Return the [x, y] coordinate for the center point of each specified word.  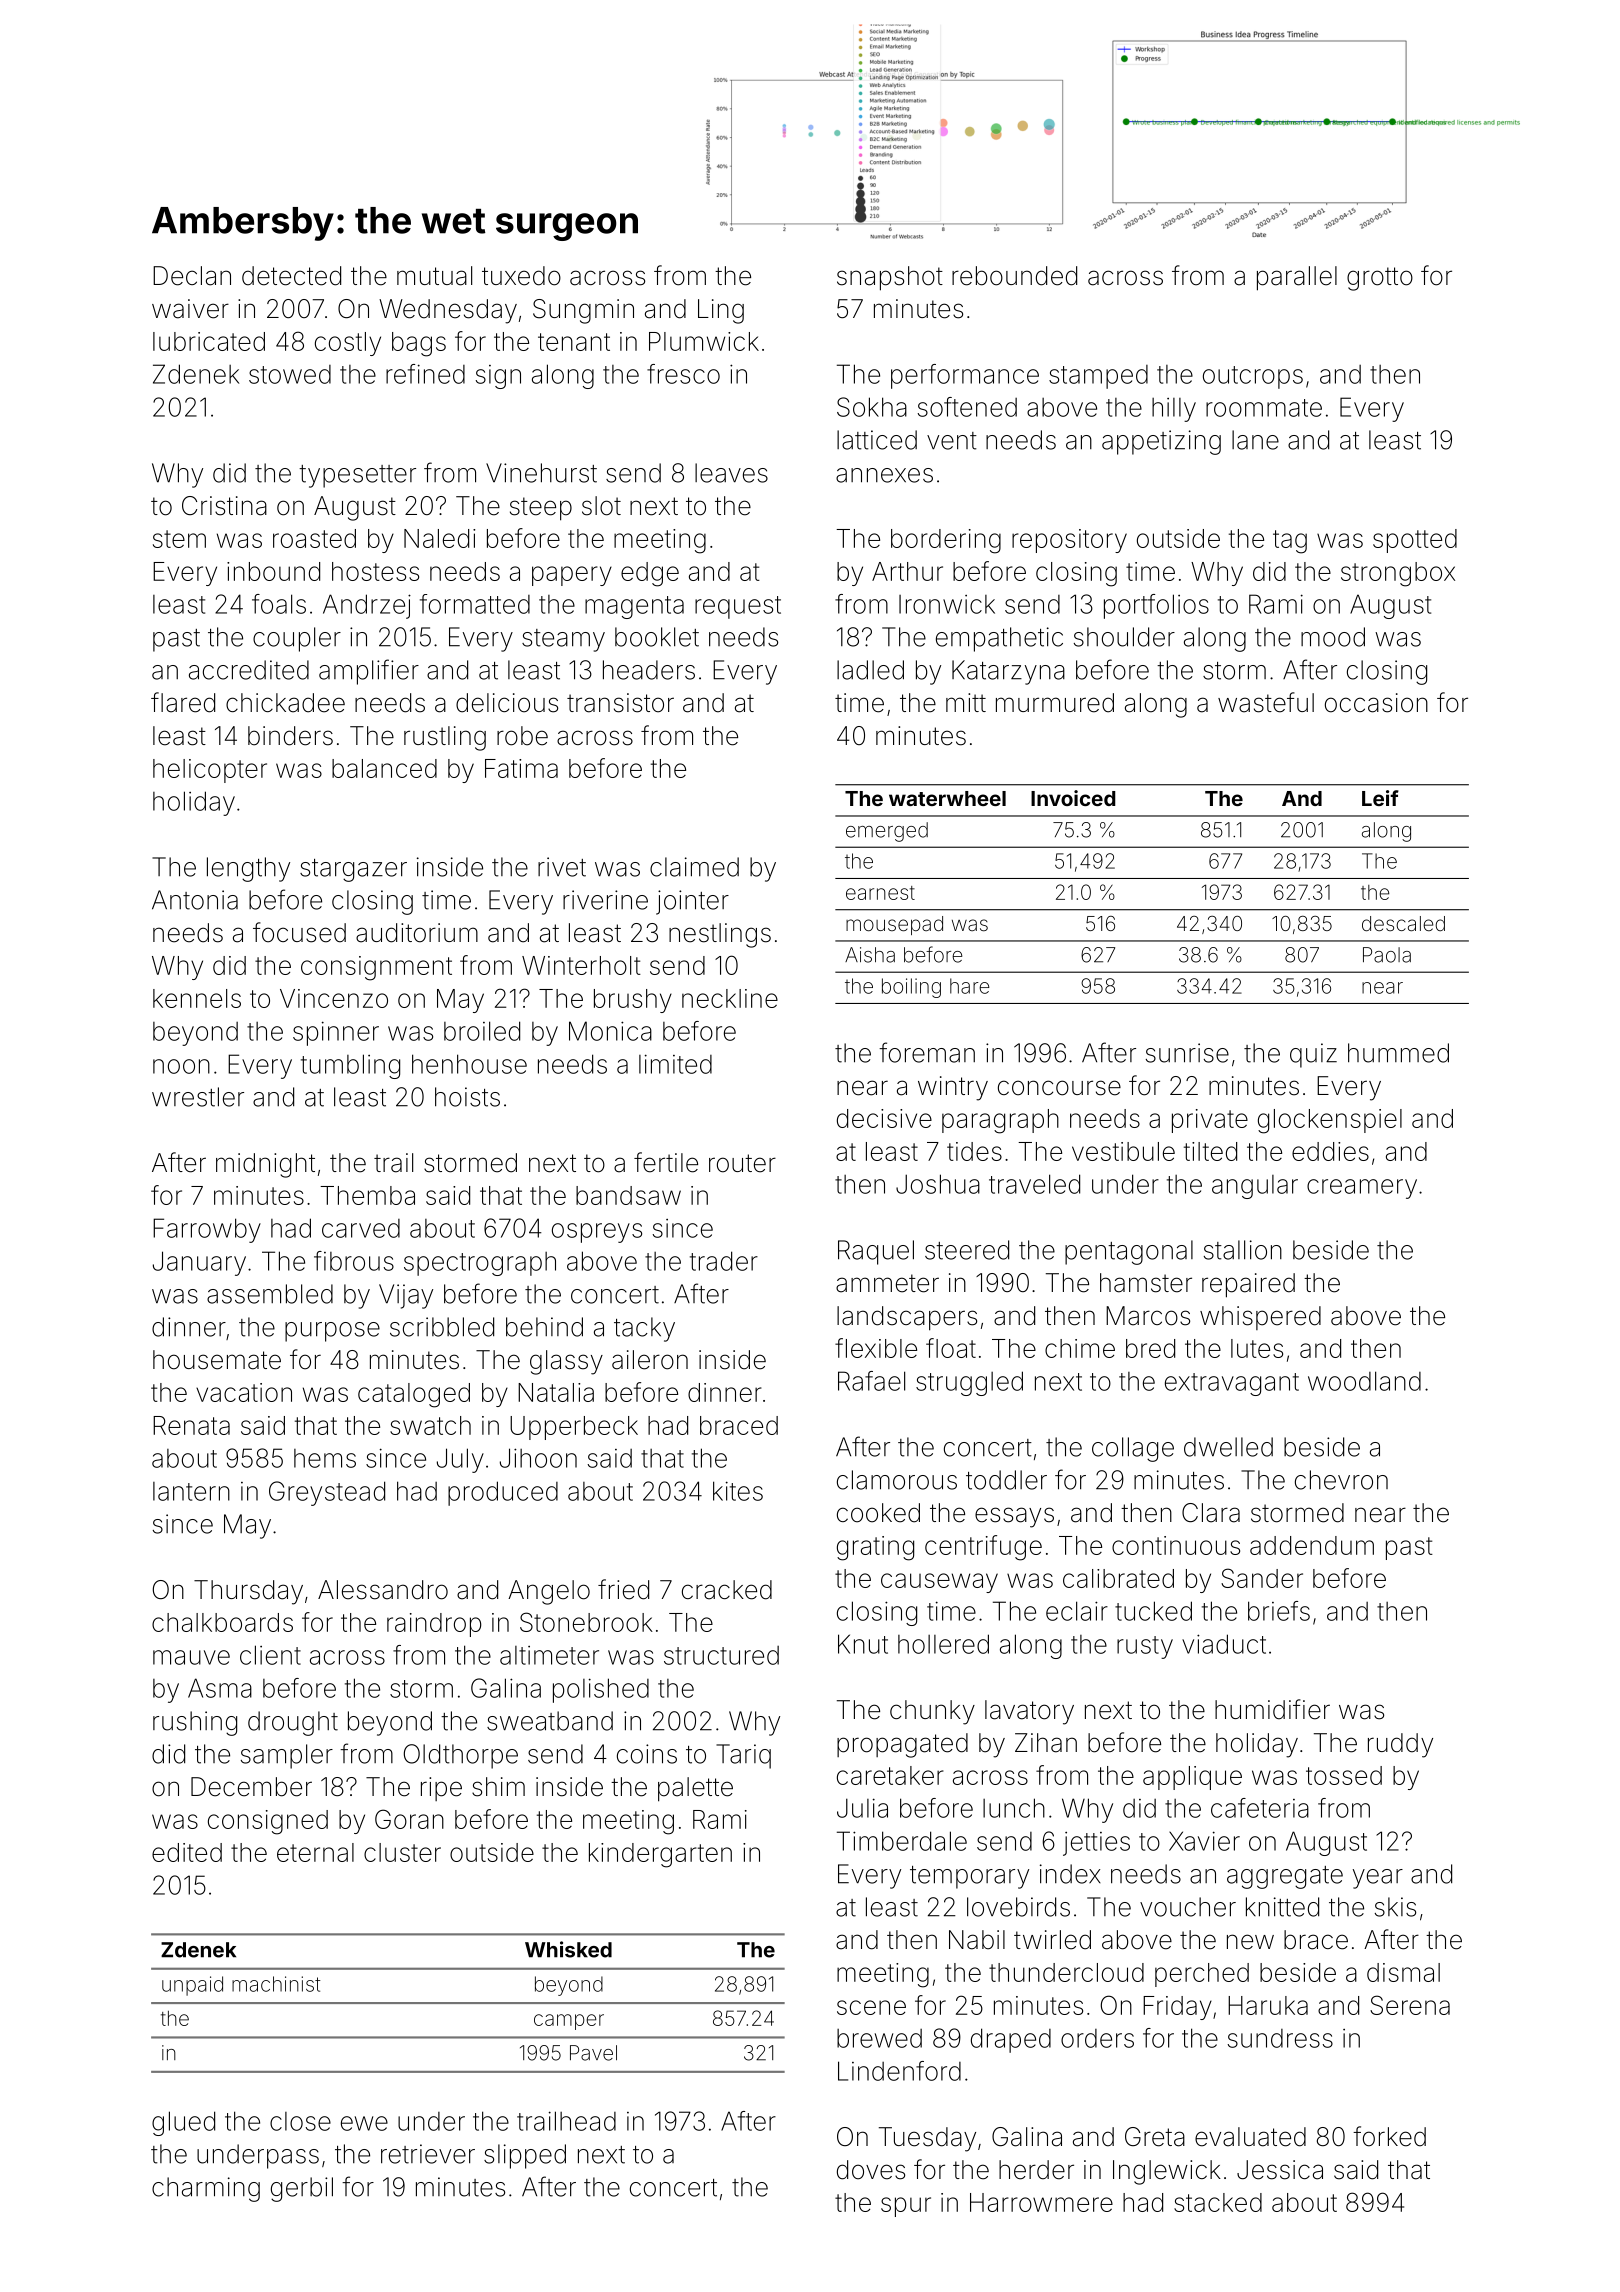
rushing [195, 1723]
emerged [887, 832]
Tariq [743, 1756]
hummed [1398, 1053]
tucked [1153, 1611]
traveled [1034, 1184]
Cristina [224, 506]
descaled [1403, 923]
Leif [1380, 798]
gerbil [302, 2189]
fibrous [354, 1261]
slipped [525, 2156]
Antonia [195, 900]
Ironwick [947, 604]
